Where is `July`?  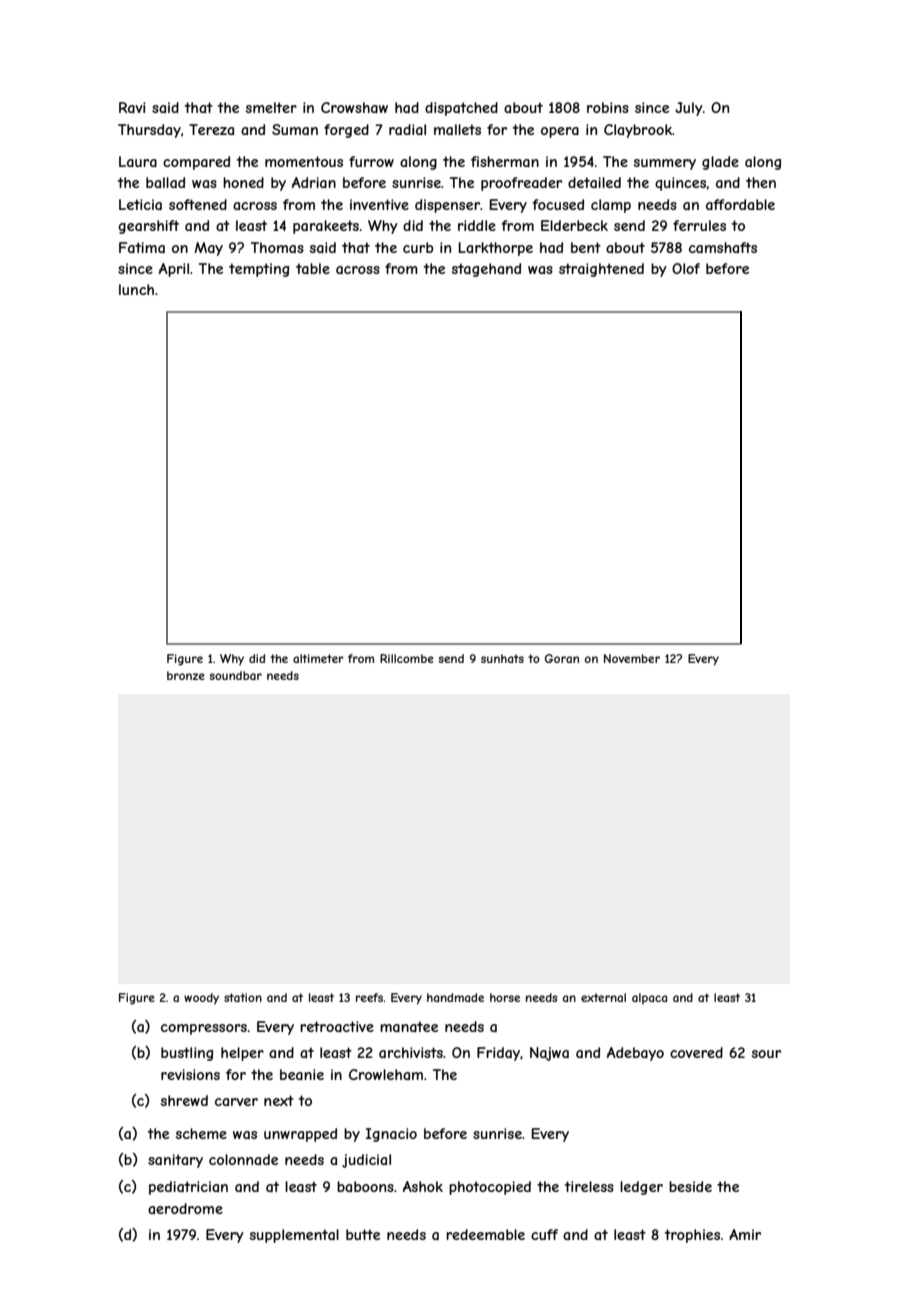
July is located at coordinates (689, 109).
